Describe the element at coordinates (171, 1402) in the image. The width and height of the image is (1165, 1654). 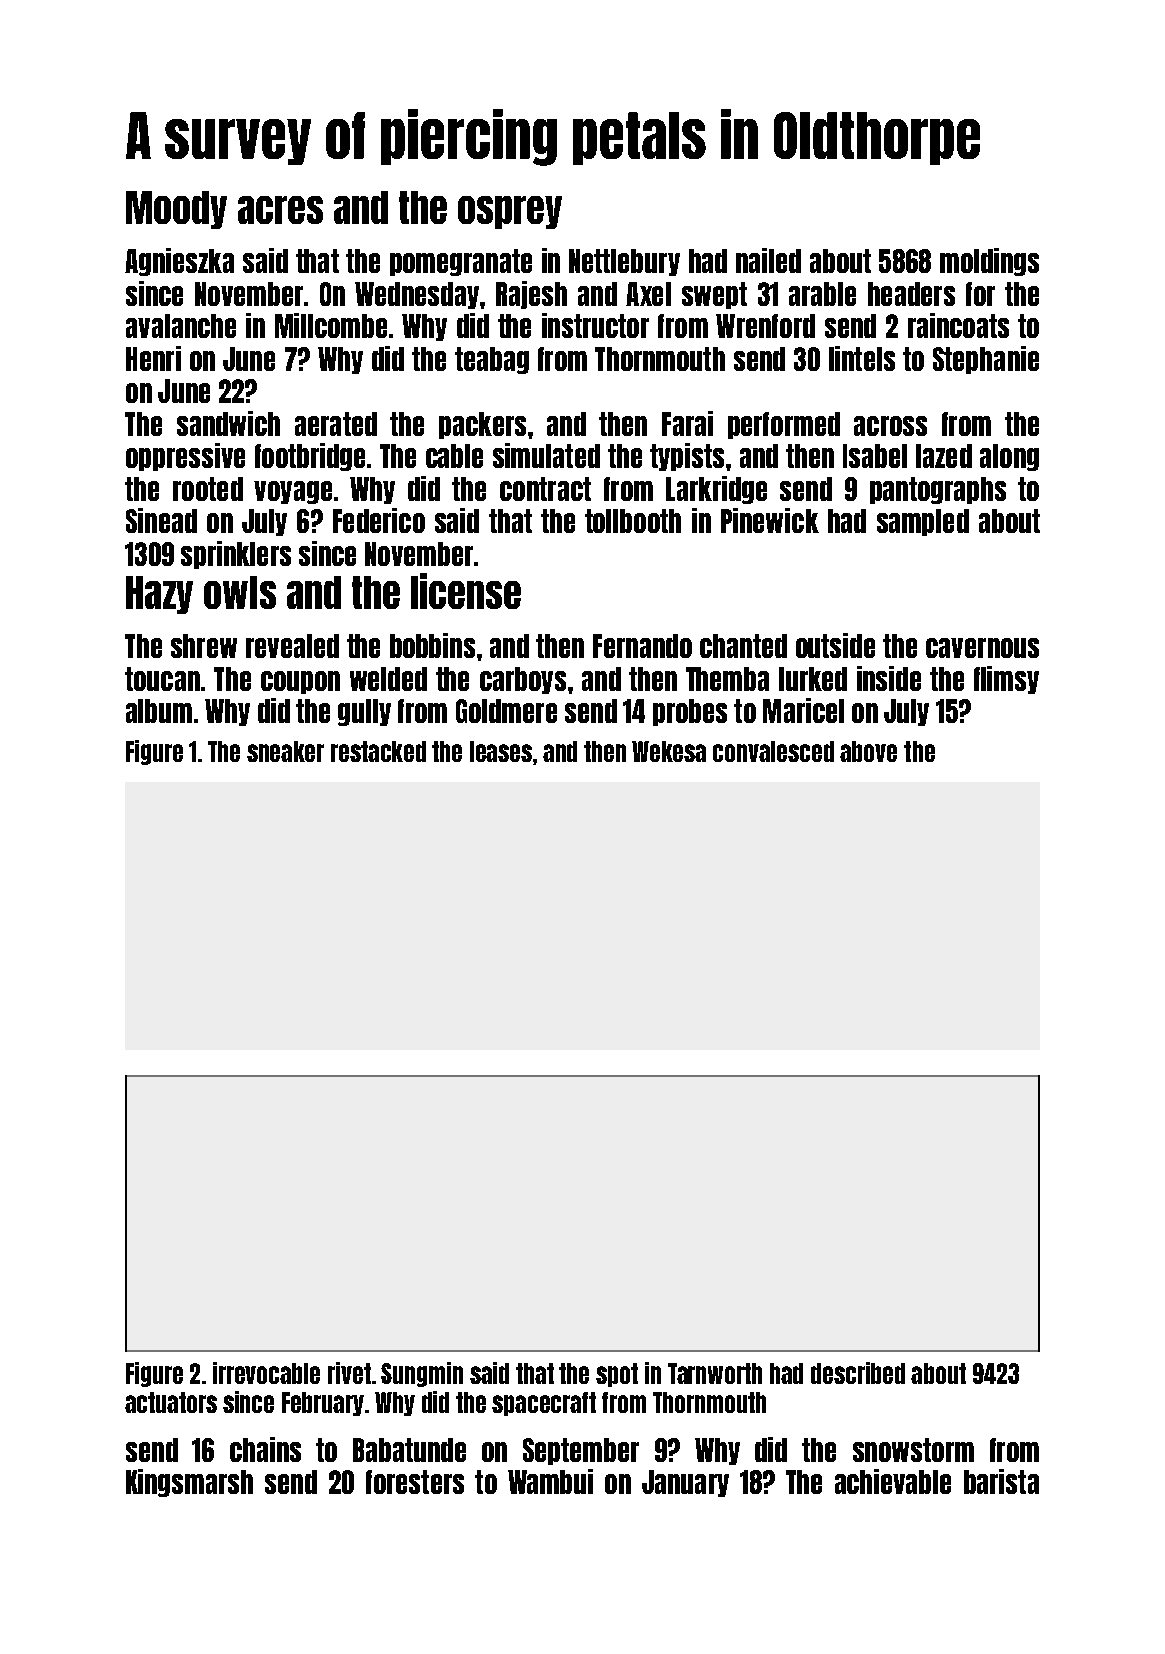
I see `actuators` at that location.
